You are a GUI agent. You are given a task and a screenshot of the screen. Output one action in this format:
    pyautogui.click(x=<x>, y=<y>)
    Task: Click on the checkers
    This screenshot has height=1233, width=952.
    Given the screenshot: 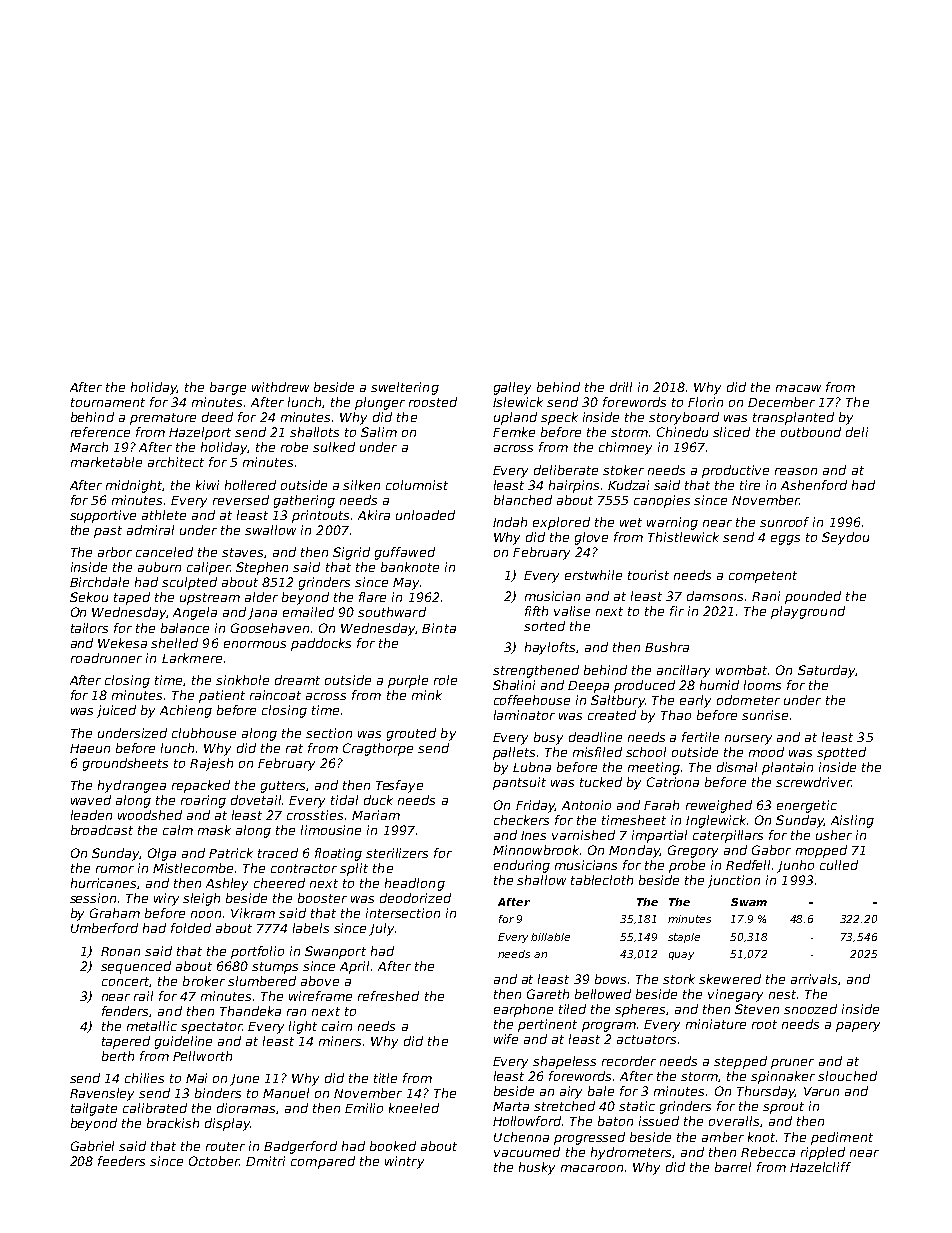 What is the action you would take?
    pyautogui.click(x=521, y=820)
